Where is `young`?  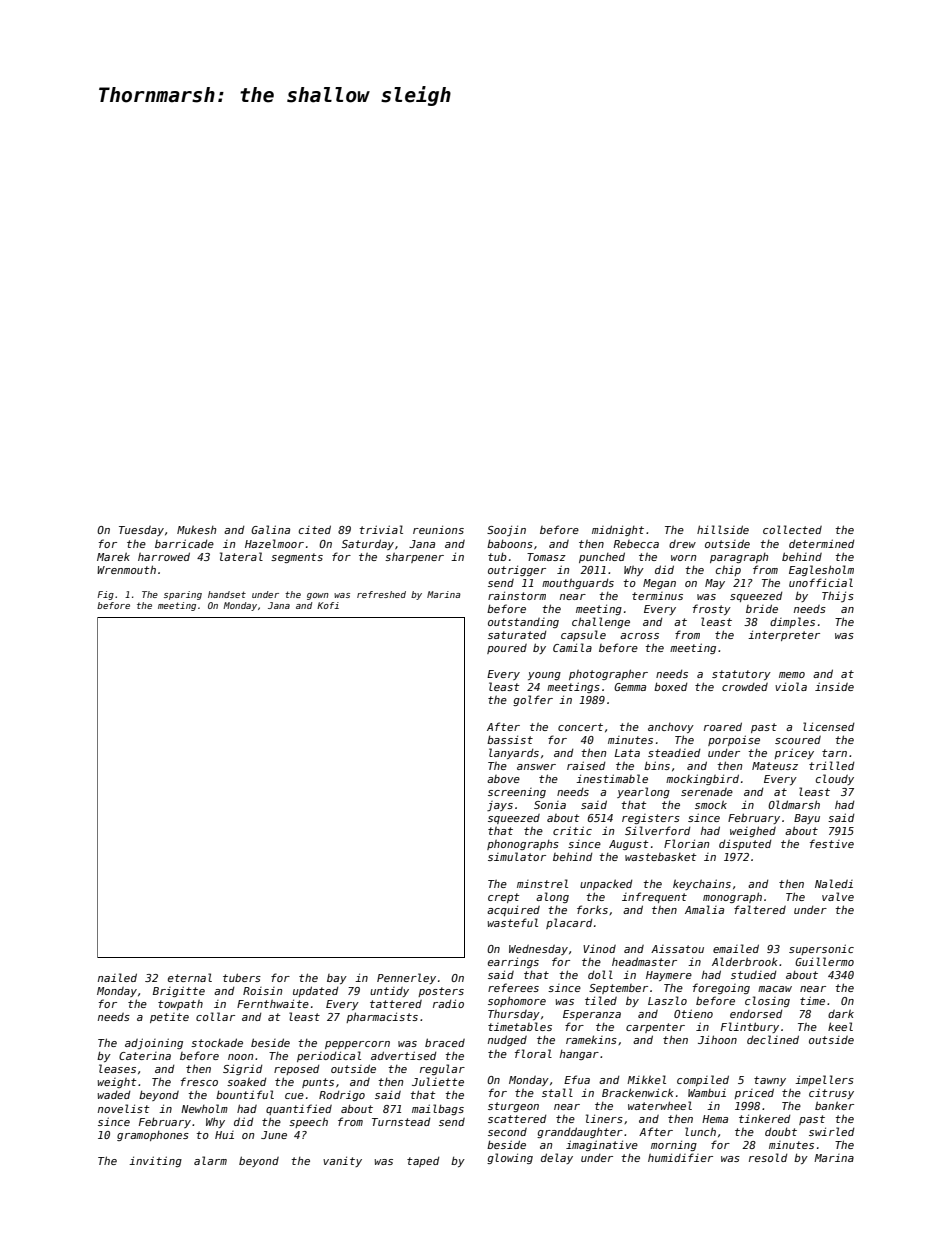
young is located at coordinates (544, 676).
